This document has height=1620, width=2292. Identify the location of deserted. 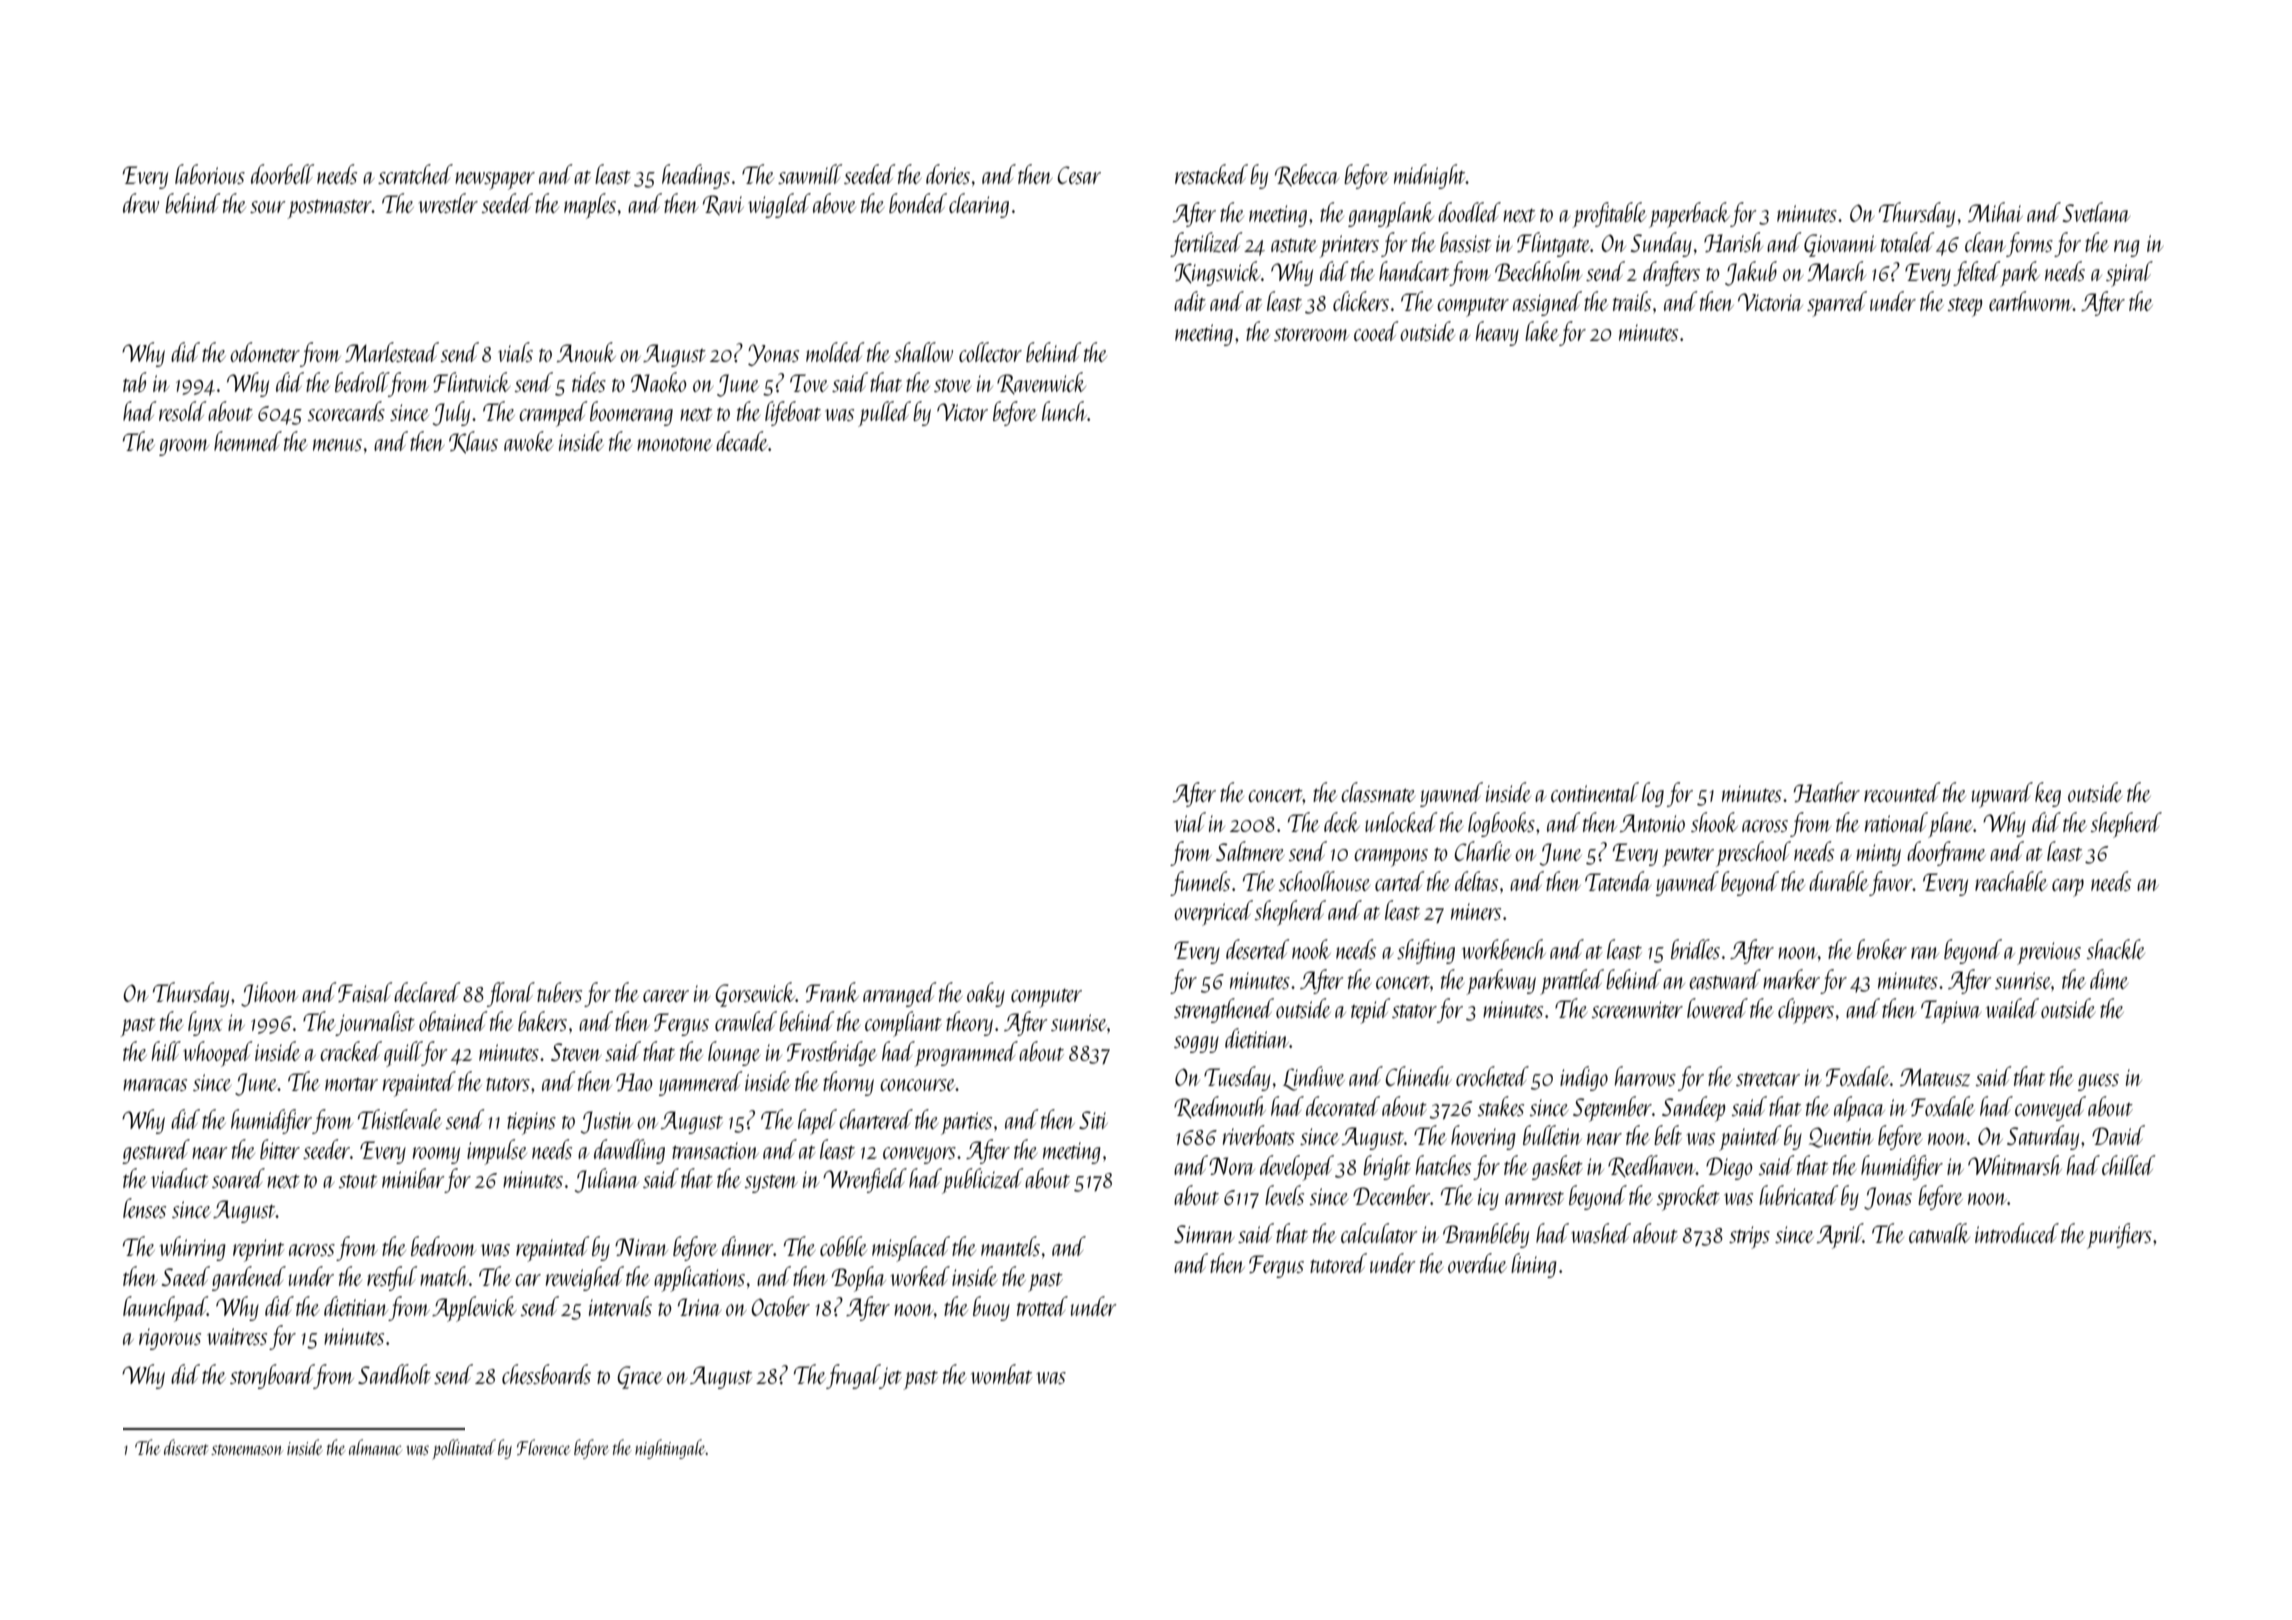
(1258, 949).
